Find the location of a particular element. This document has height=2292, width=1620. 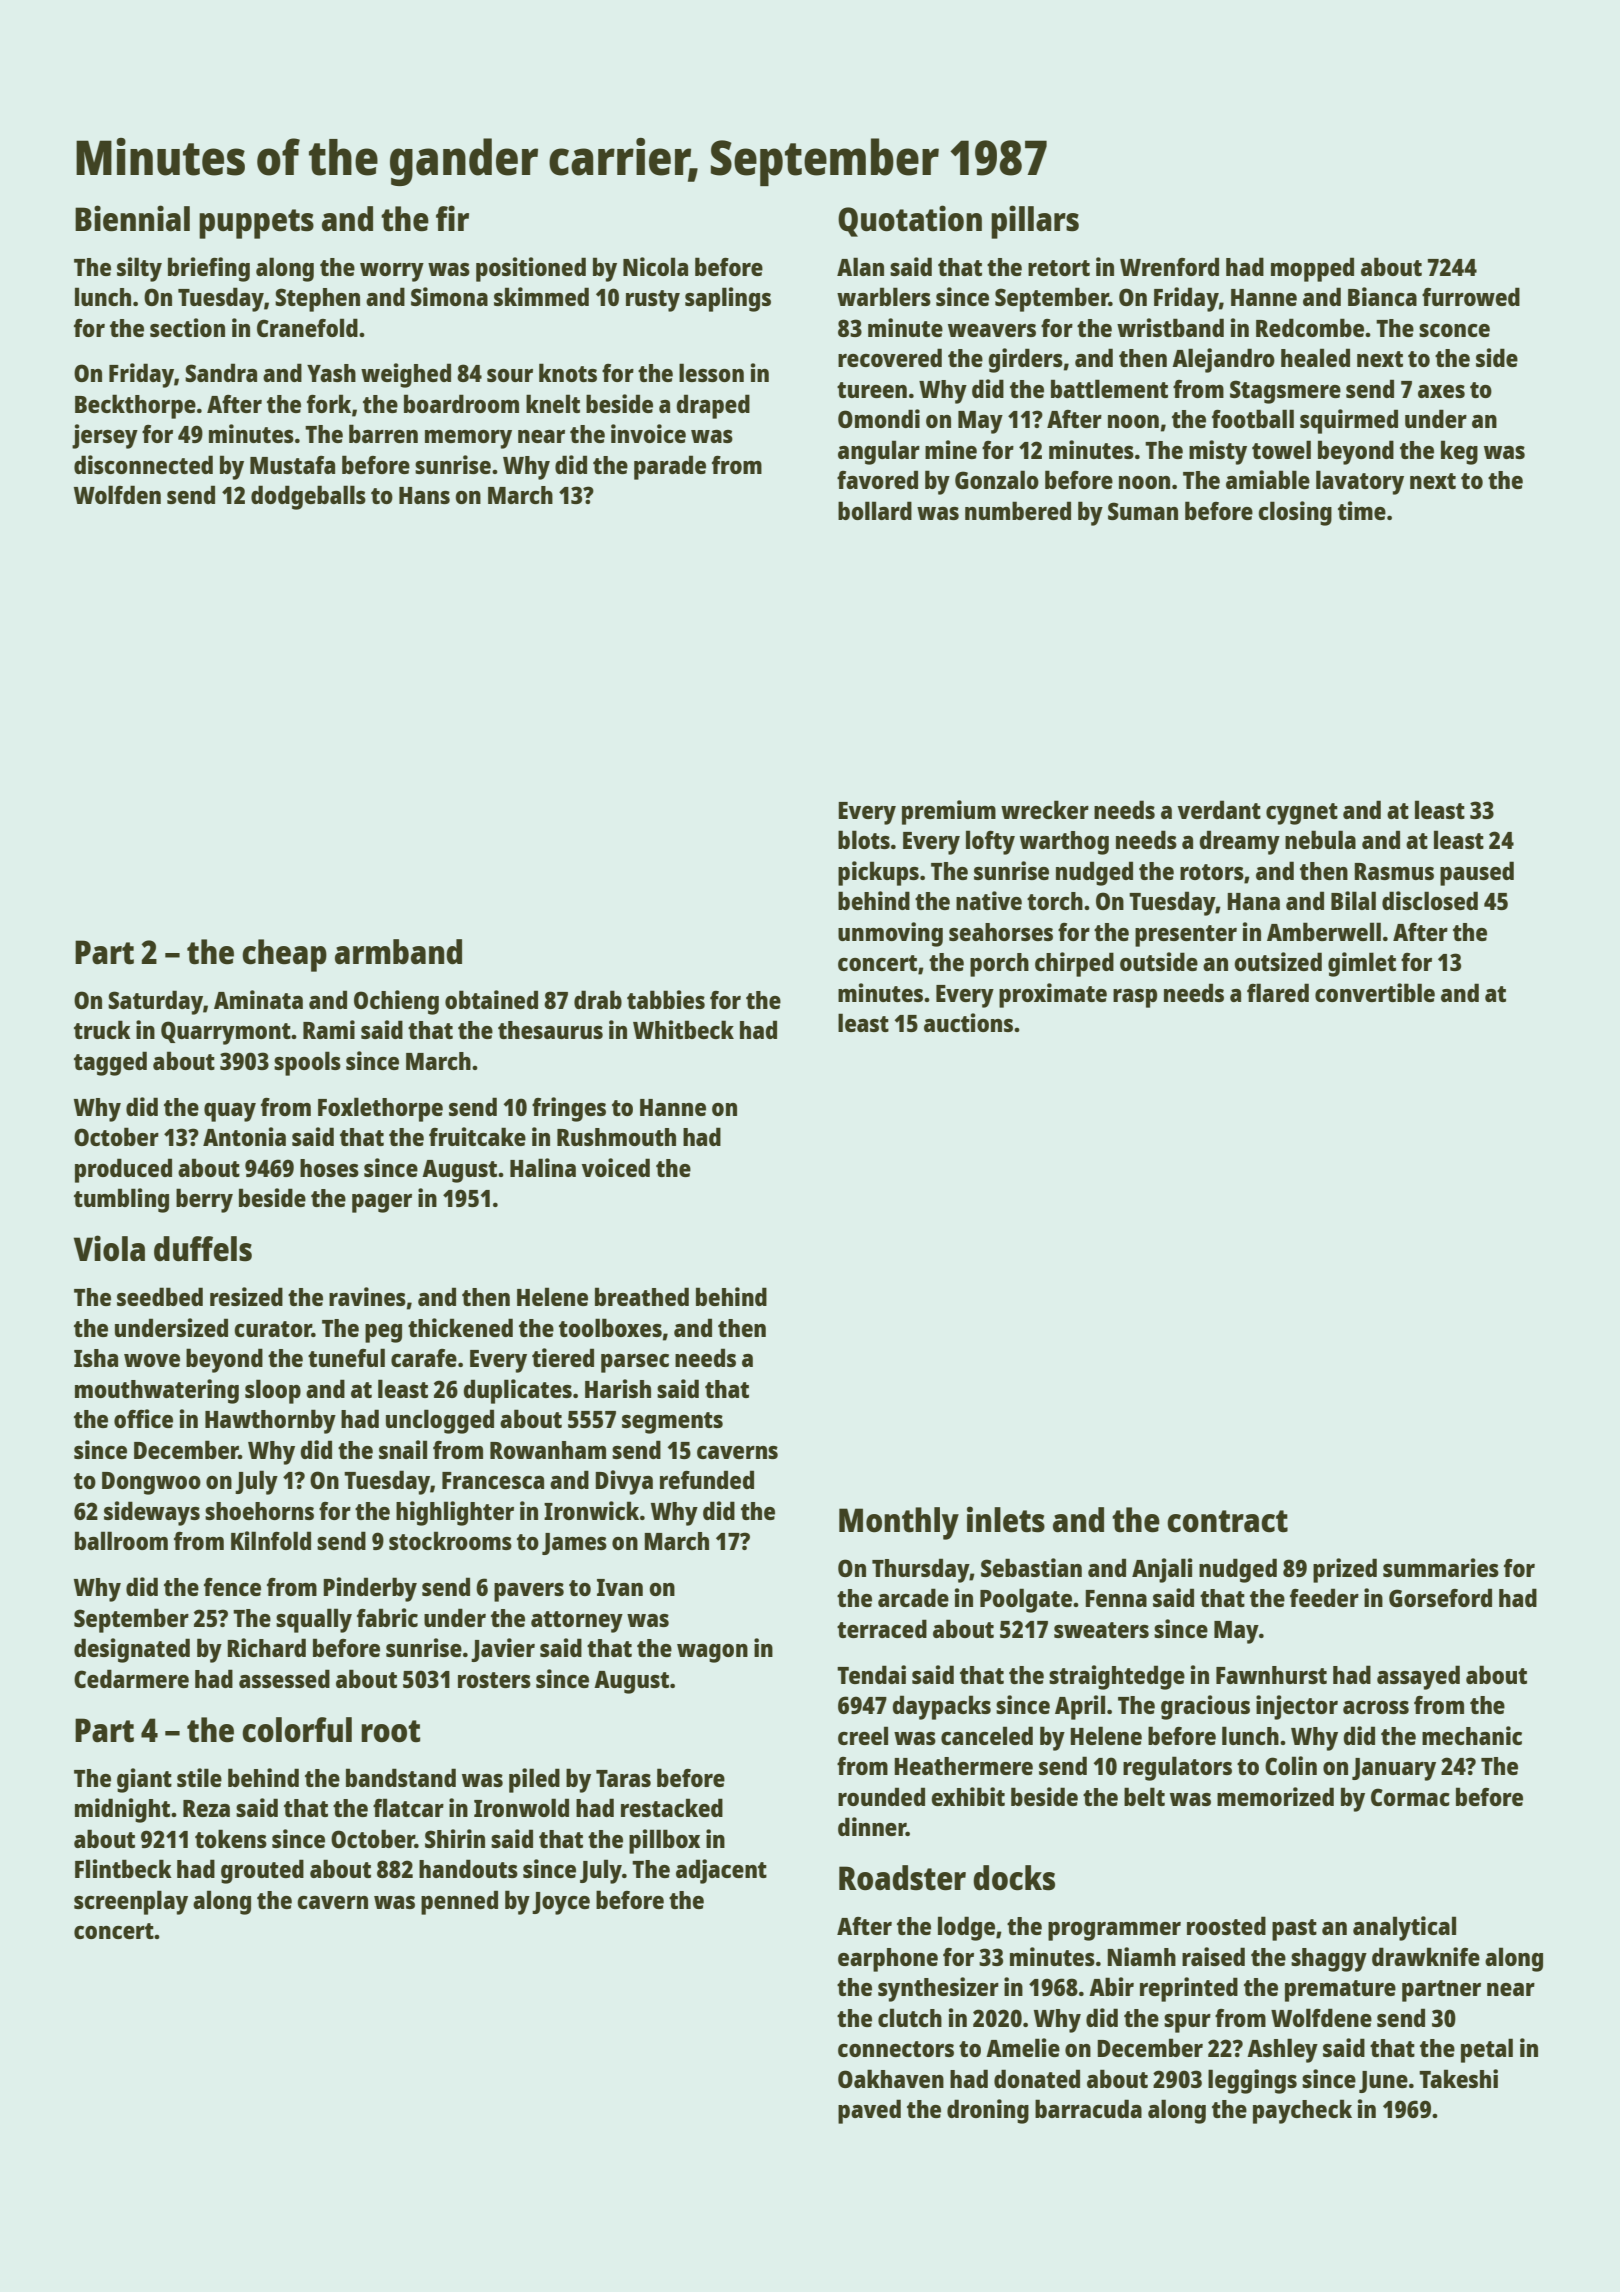

Hawthornby is located at coordinates (270, 1421).
